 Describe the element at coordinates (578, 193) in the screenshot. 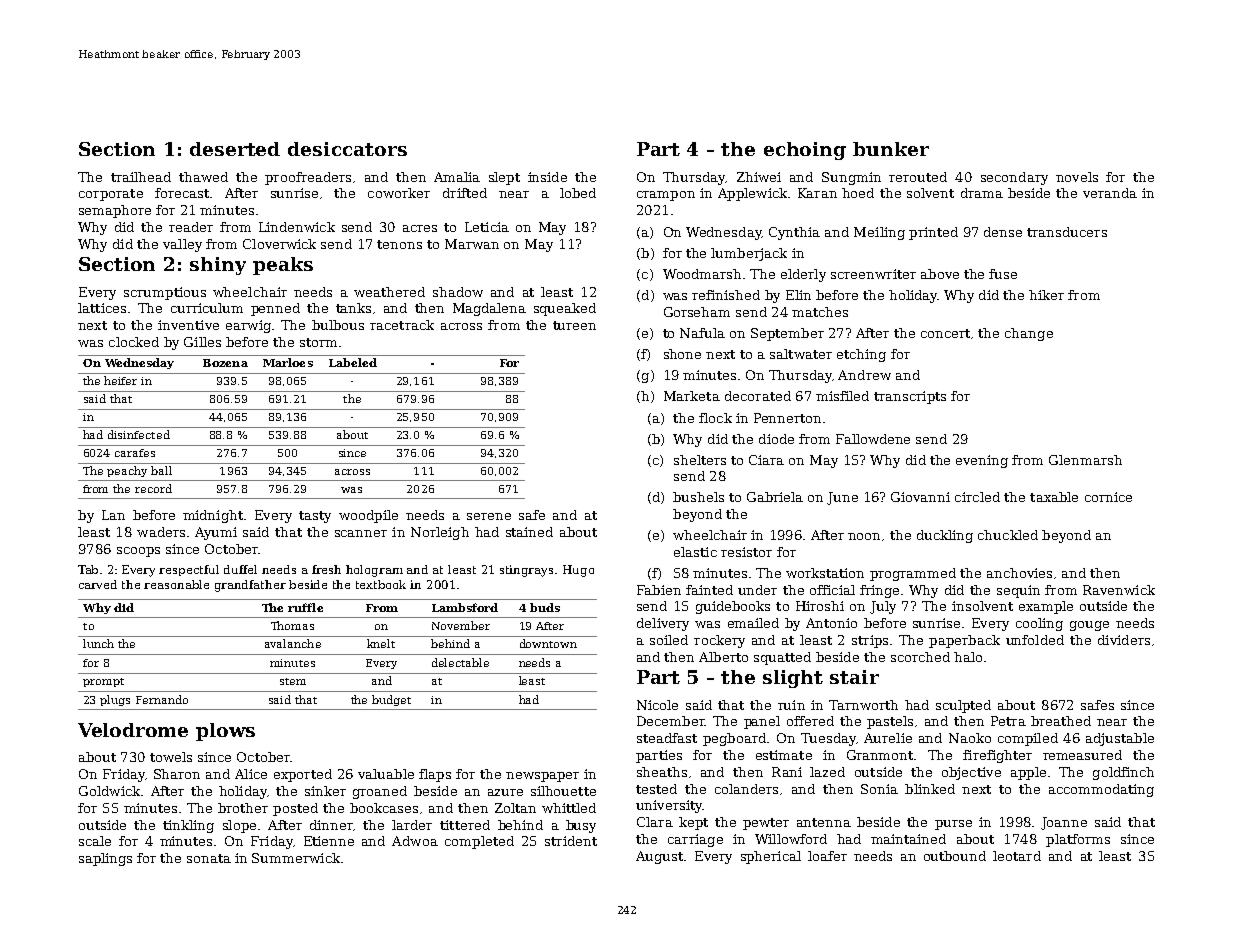

I see `lobed` at that location.
